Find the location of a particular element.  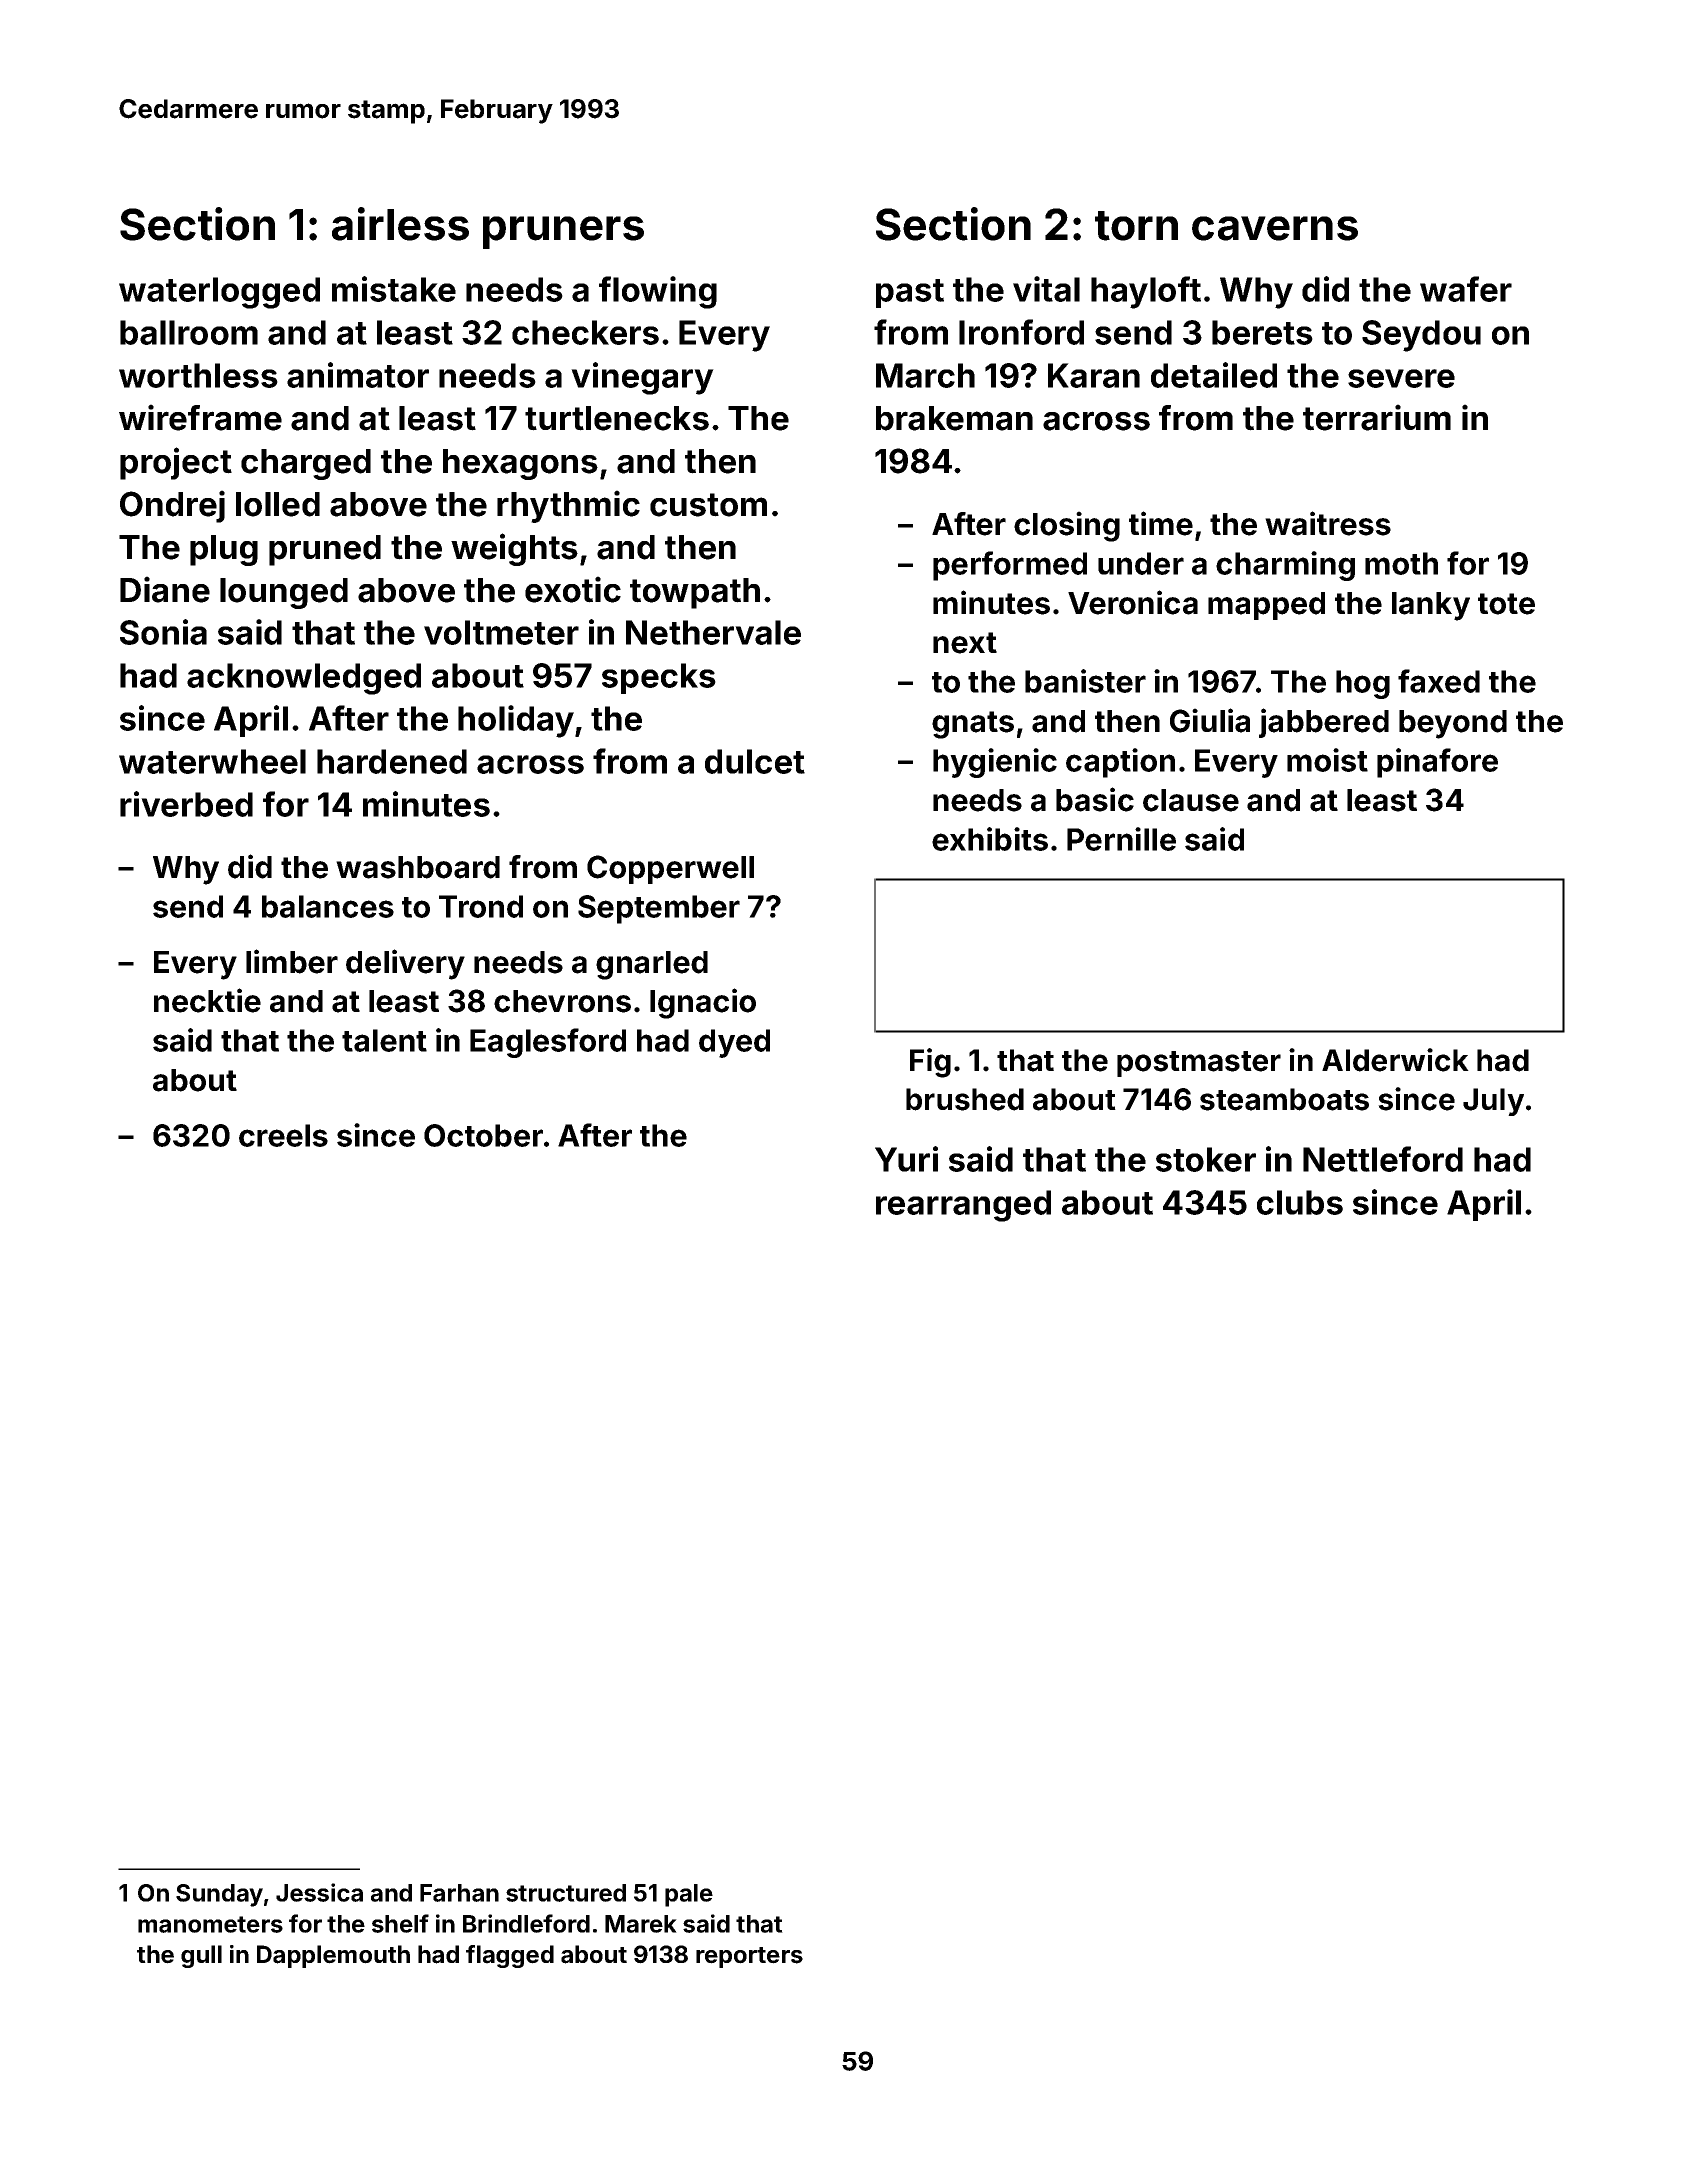

charged is located at coordinates (306, 464).
